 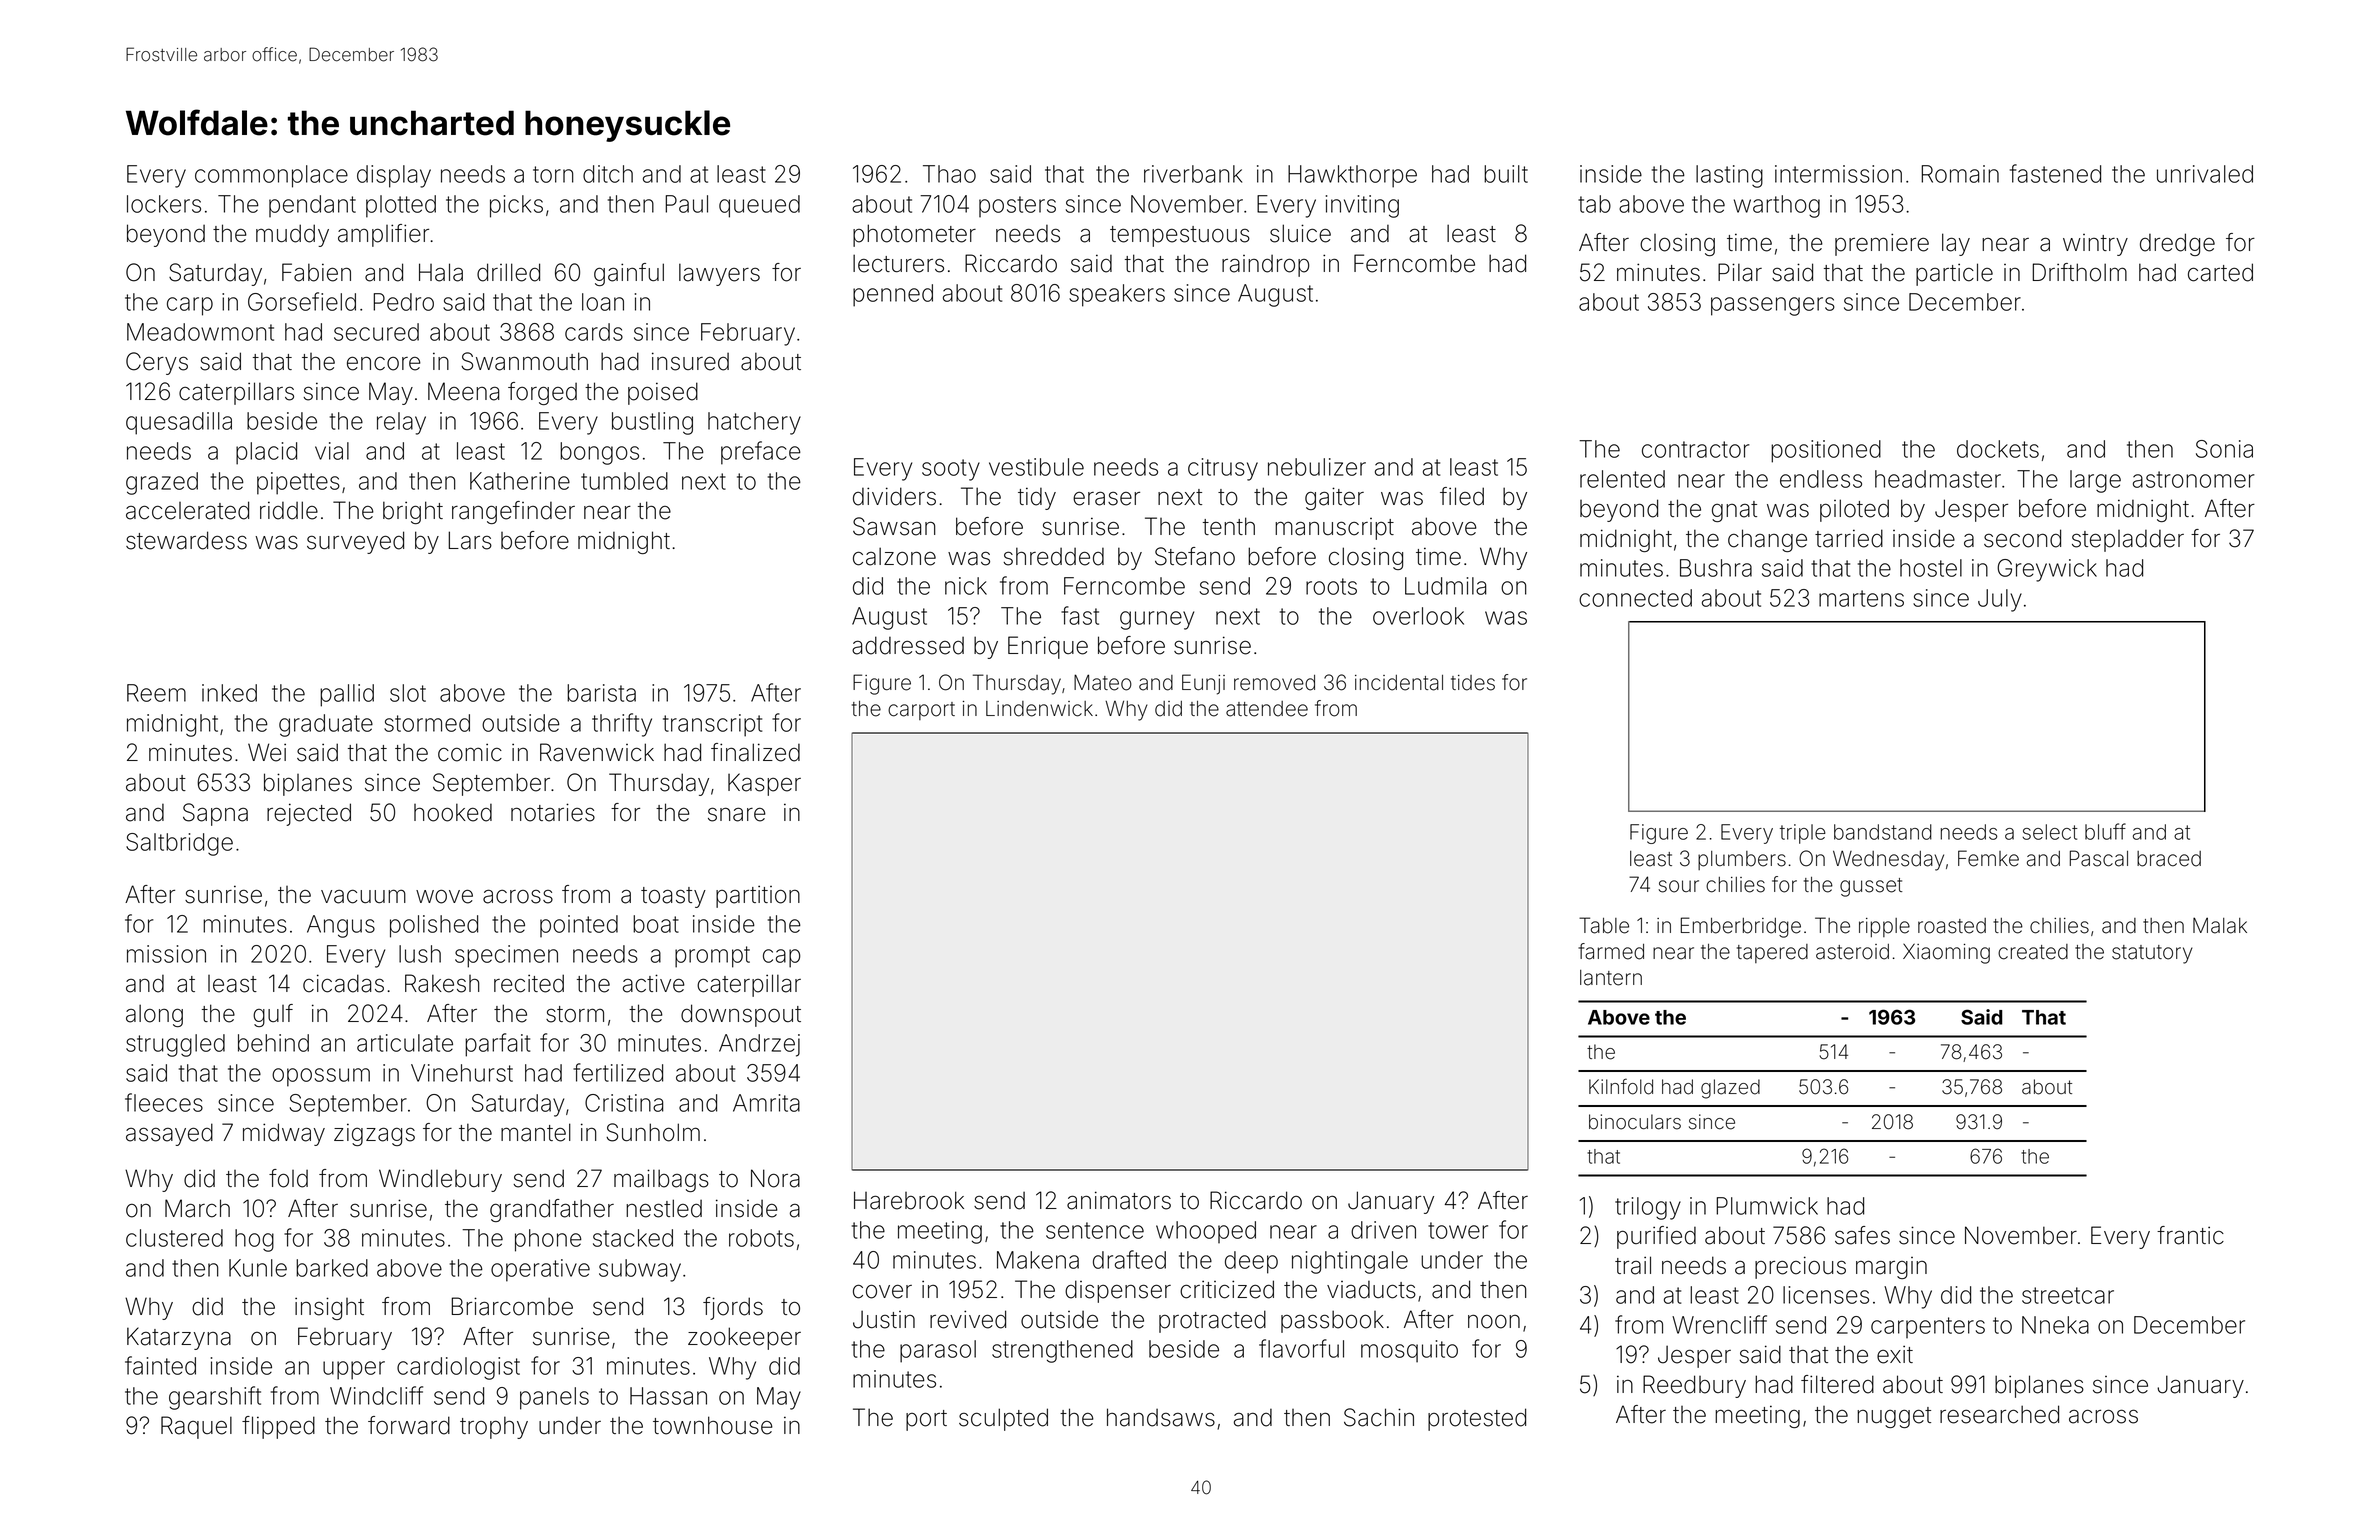 I want to click on accelerated, so click(x=187, y=510).
